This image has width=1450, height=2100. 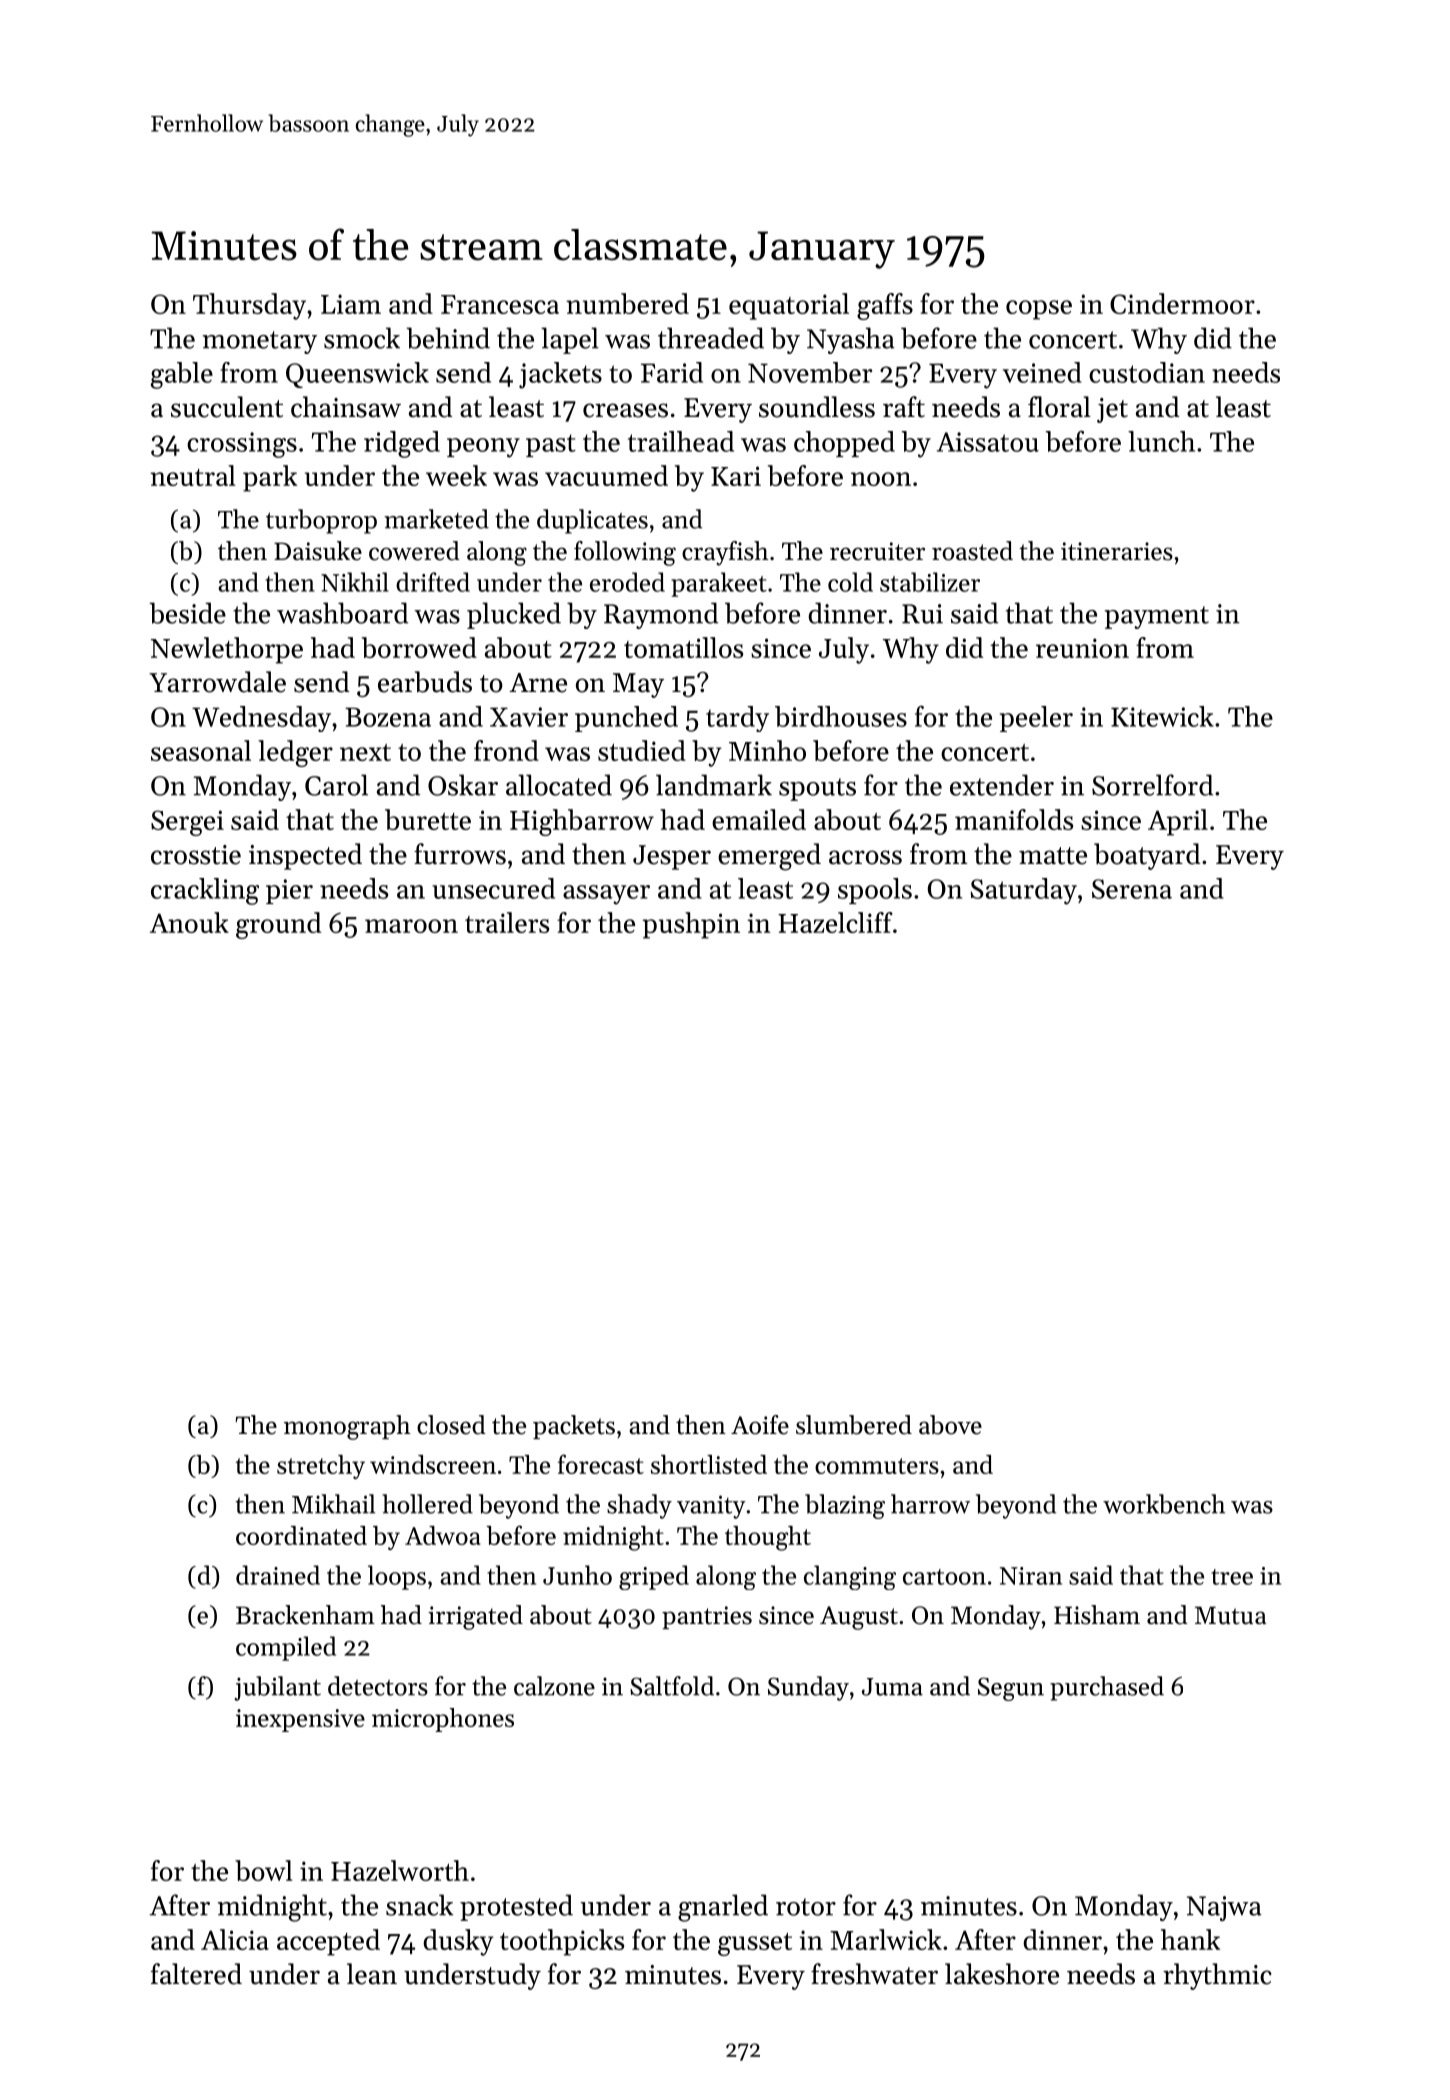 I want to click on numbered, so click(x=627, y=303).
